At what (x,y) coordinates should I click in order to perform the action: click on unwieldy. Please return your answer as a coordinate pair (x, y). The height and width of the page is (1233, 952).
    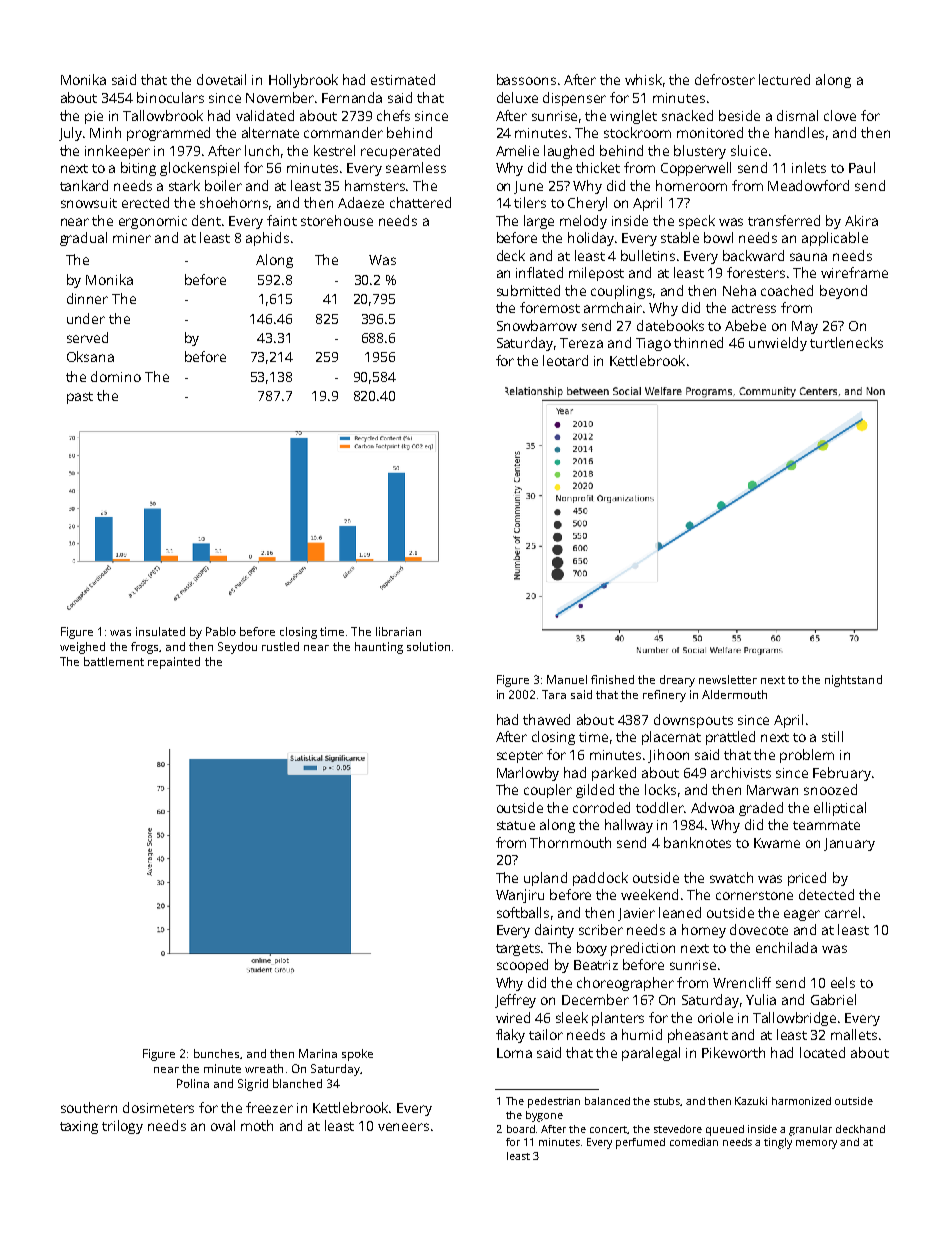
    Looking at the image, I should click on (778, 344).
